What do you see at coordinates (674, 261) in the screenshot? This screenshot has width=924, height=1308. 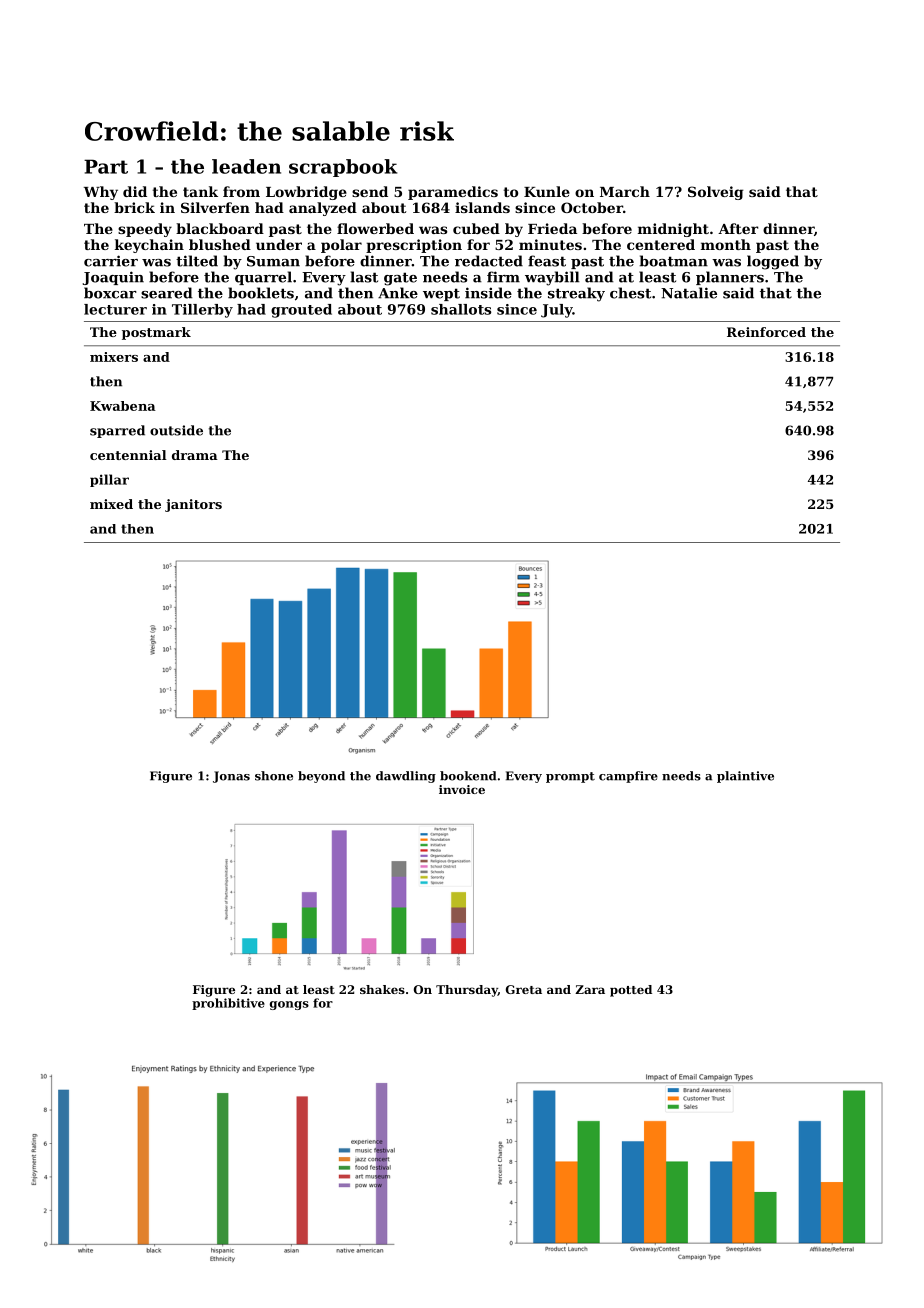 I see `boatman` at bounding box center [674, 261].
